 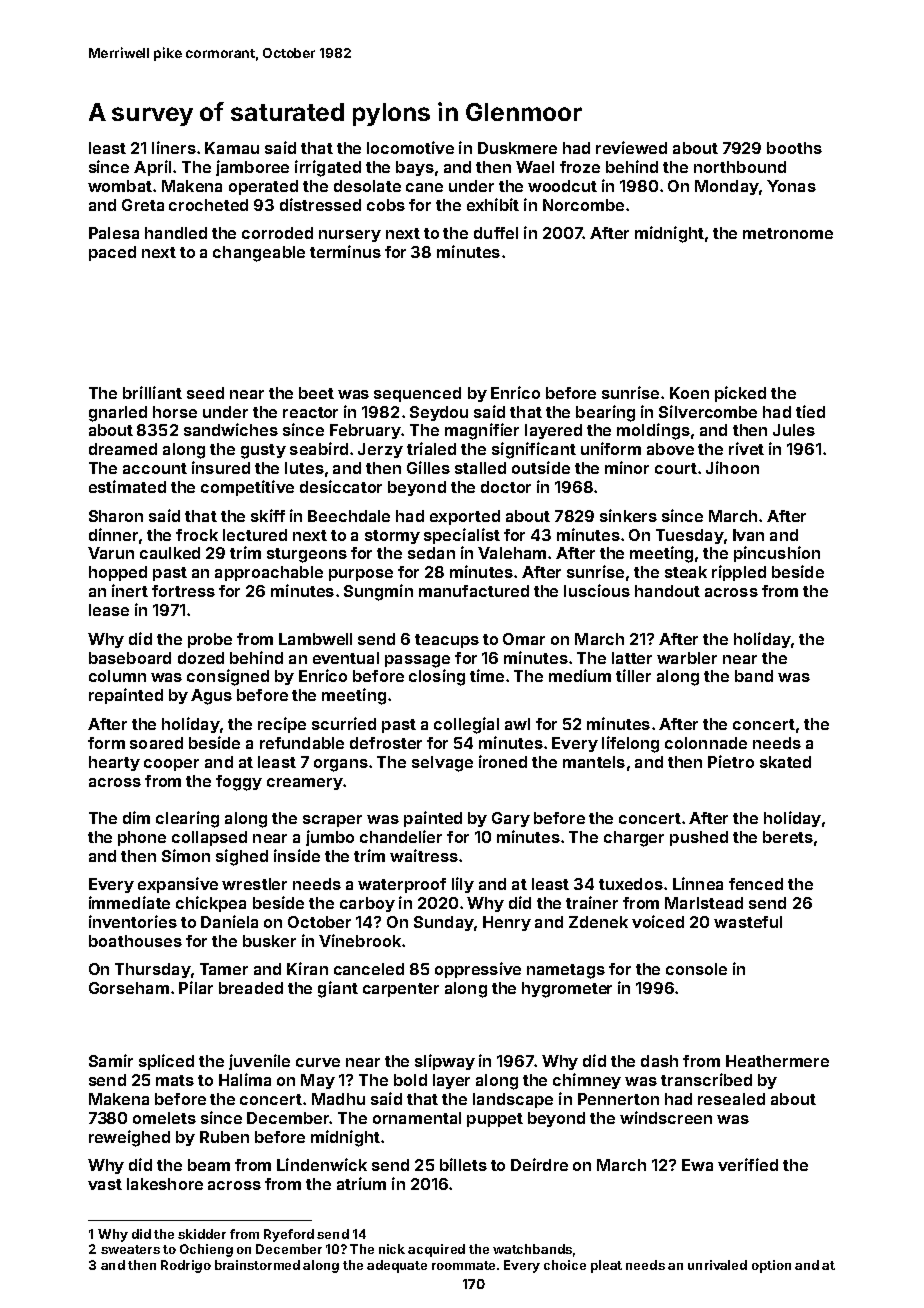 What do you see at coordinates (474, 591) in the page?
I see `manufactured` at bounding box center [474, 591].
